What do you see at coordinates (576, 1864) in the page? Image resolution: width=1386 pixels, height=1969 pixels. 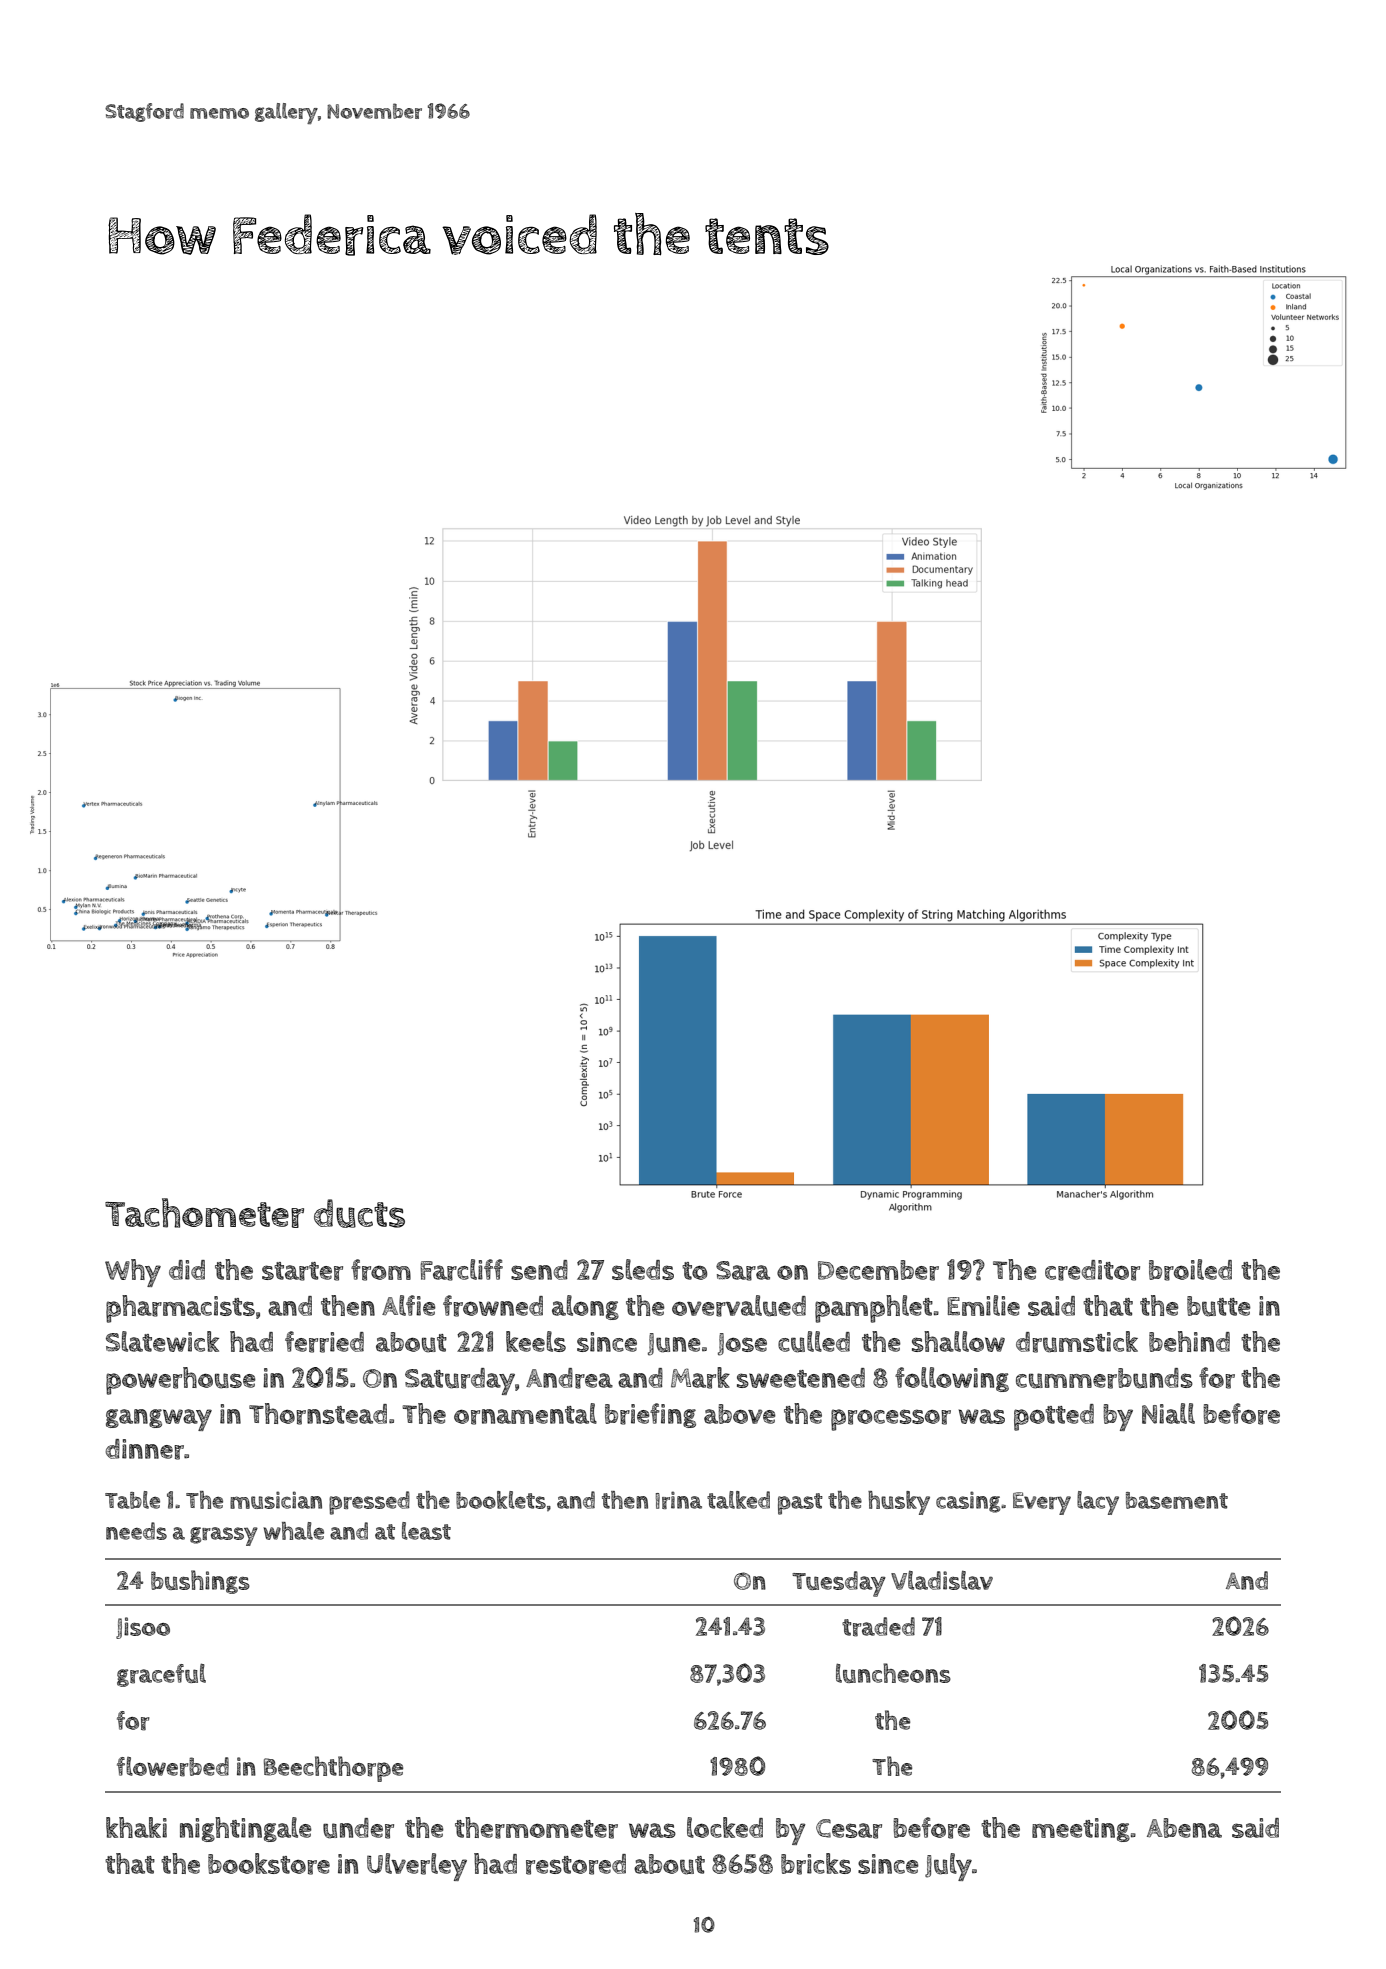 I see `restored` at bounding box center [576, 1864].
